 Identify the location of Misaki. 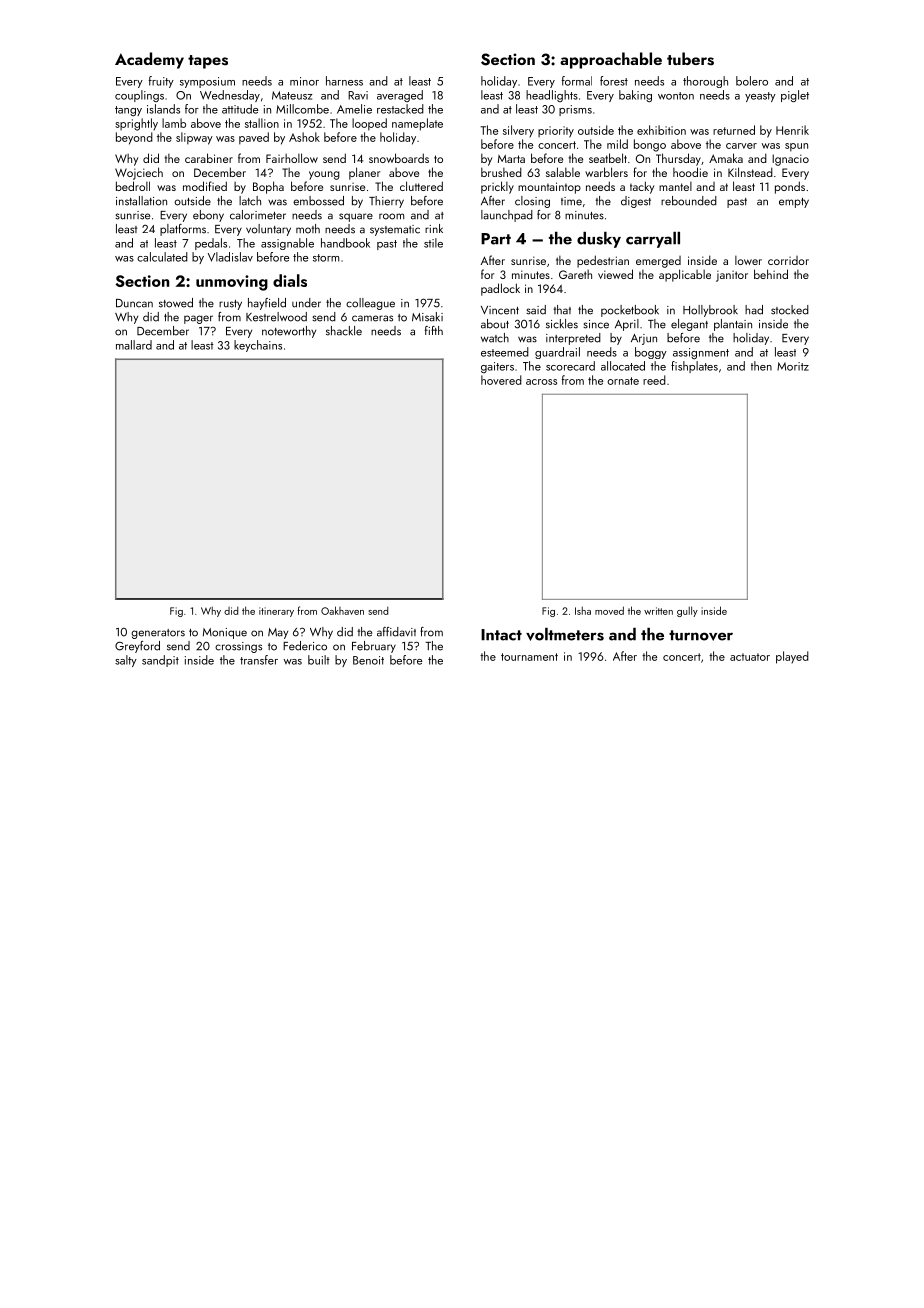
(427, 317).
